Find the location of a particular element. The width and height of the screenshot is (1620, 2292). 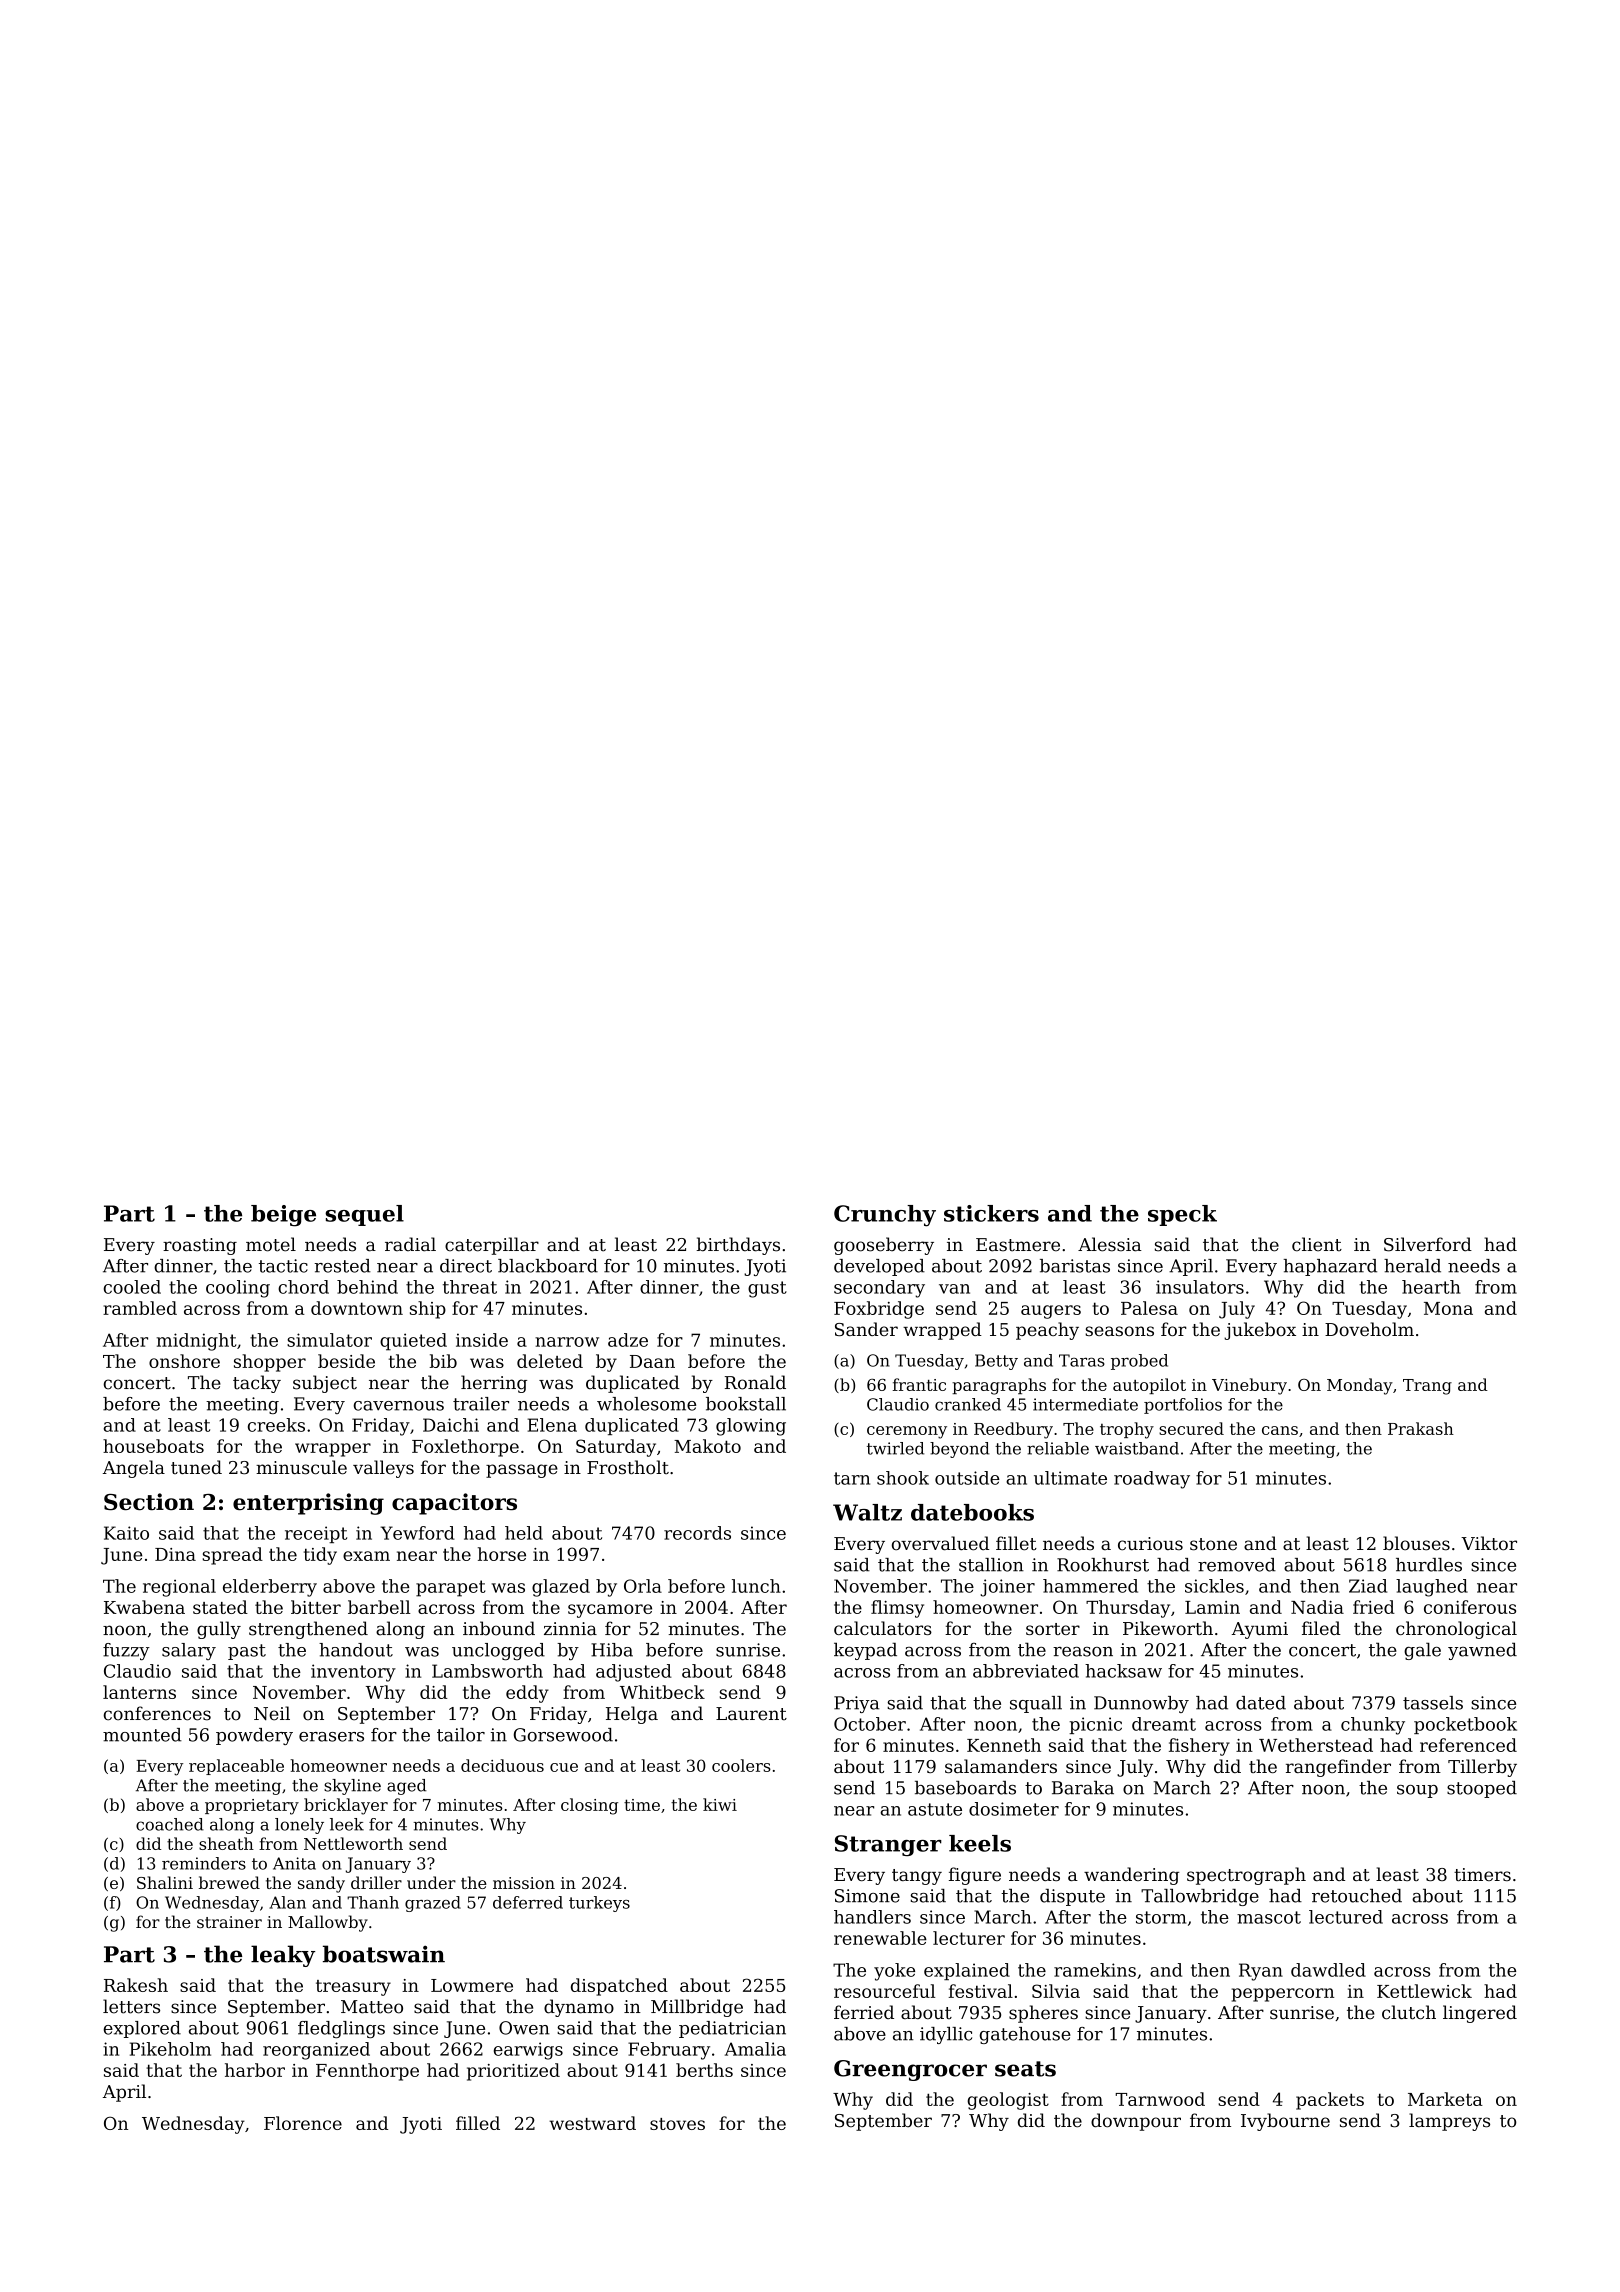

hammered is located at coordinates (1090, 1586).
